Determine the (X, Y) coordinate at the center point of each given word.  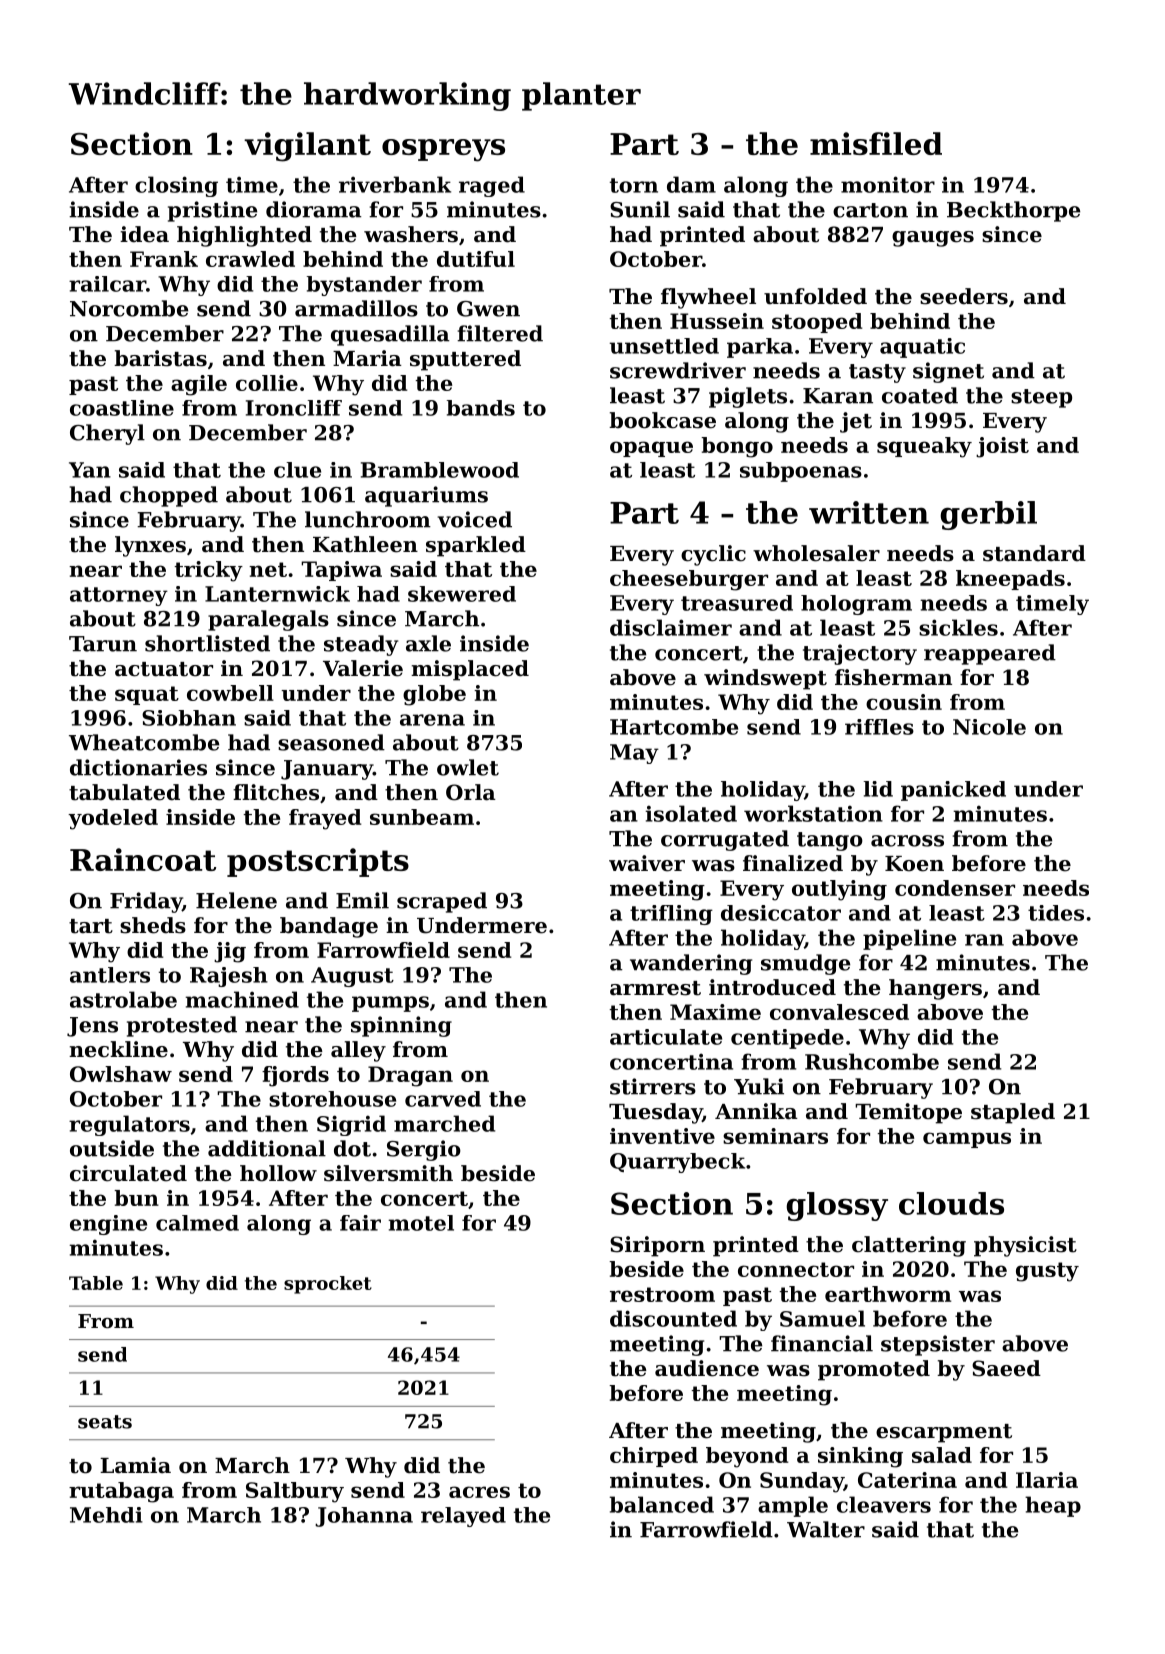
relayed (463, 1517)
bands (481, 408)
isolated (691, 813)
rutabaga (121, 1492)
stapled (1013, 1113)
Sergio (424, 1150)
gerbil (988, 515)
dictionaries (138, 767)
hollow (278, 1173)
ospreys (443, 150)
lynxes (150, 546)
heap (1053, 1506)
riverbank (395, 184)
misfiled (876, 143)
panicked (953, 791)
